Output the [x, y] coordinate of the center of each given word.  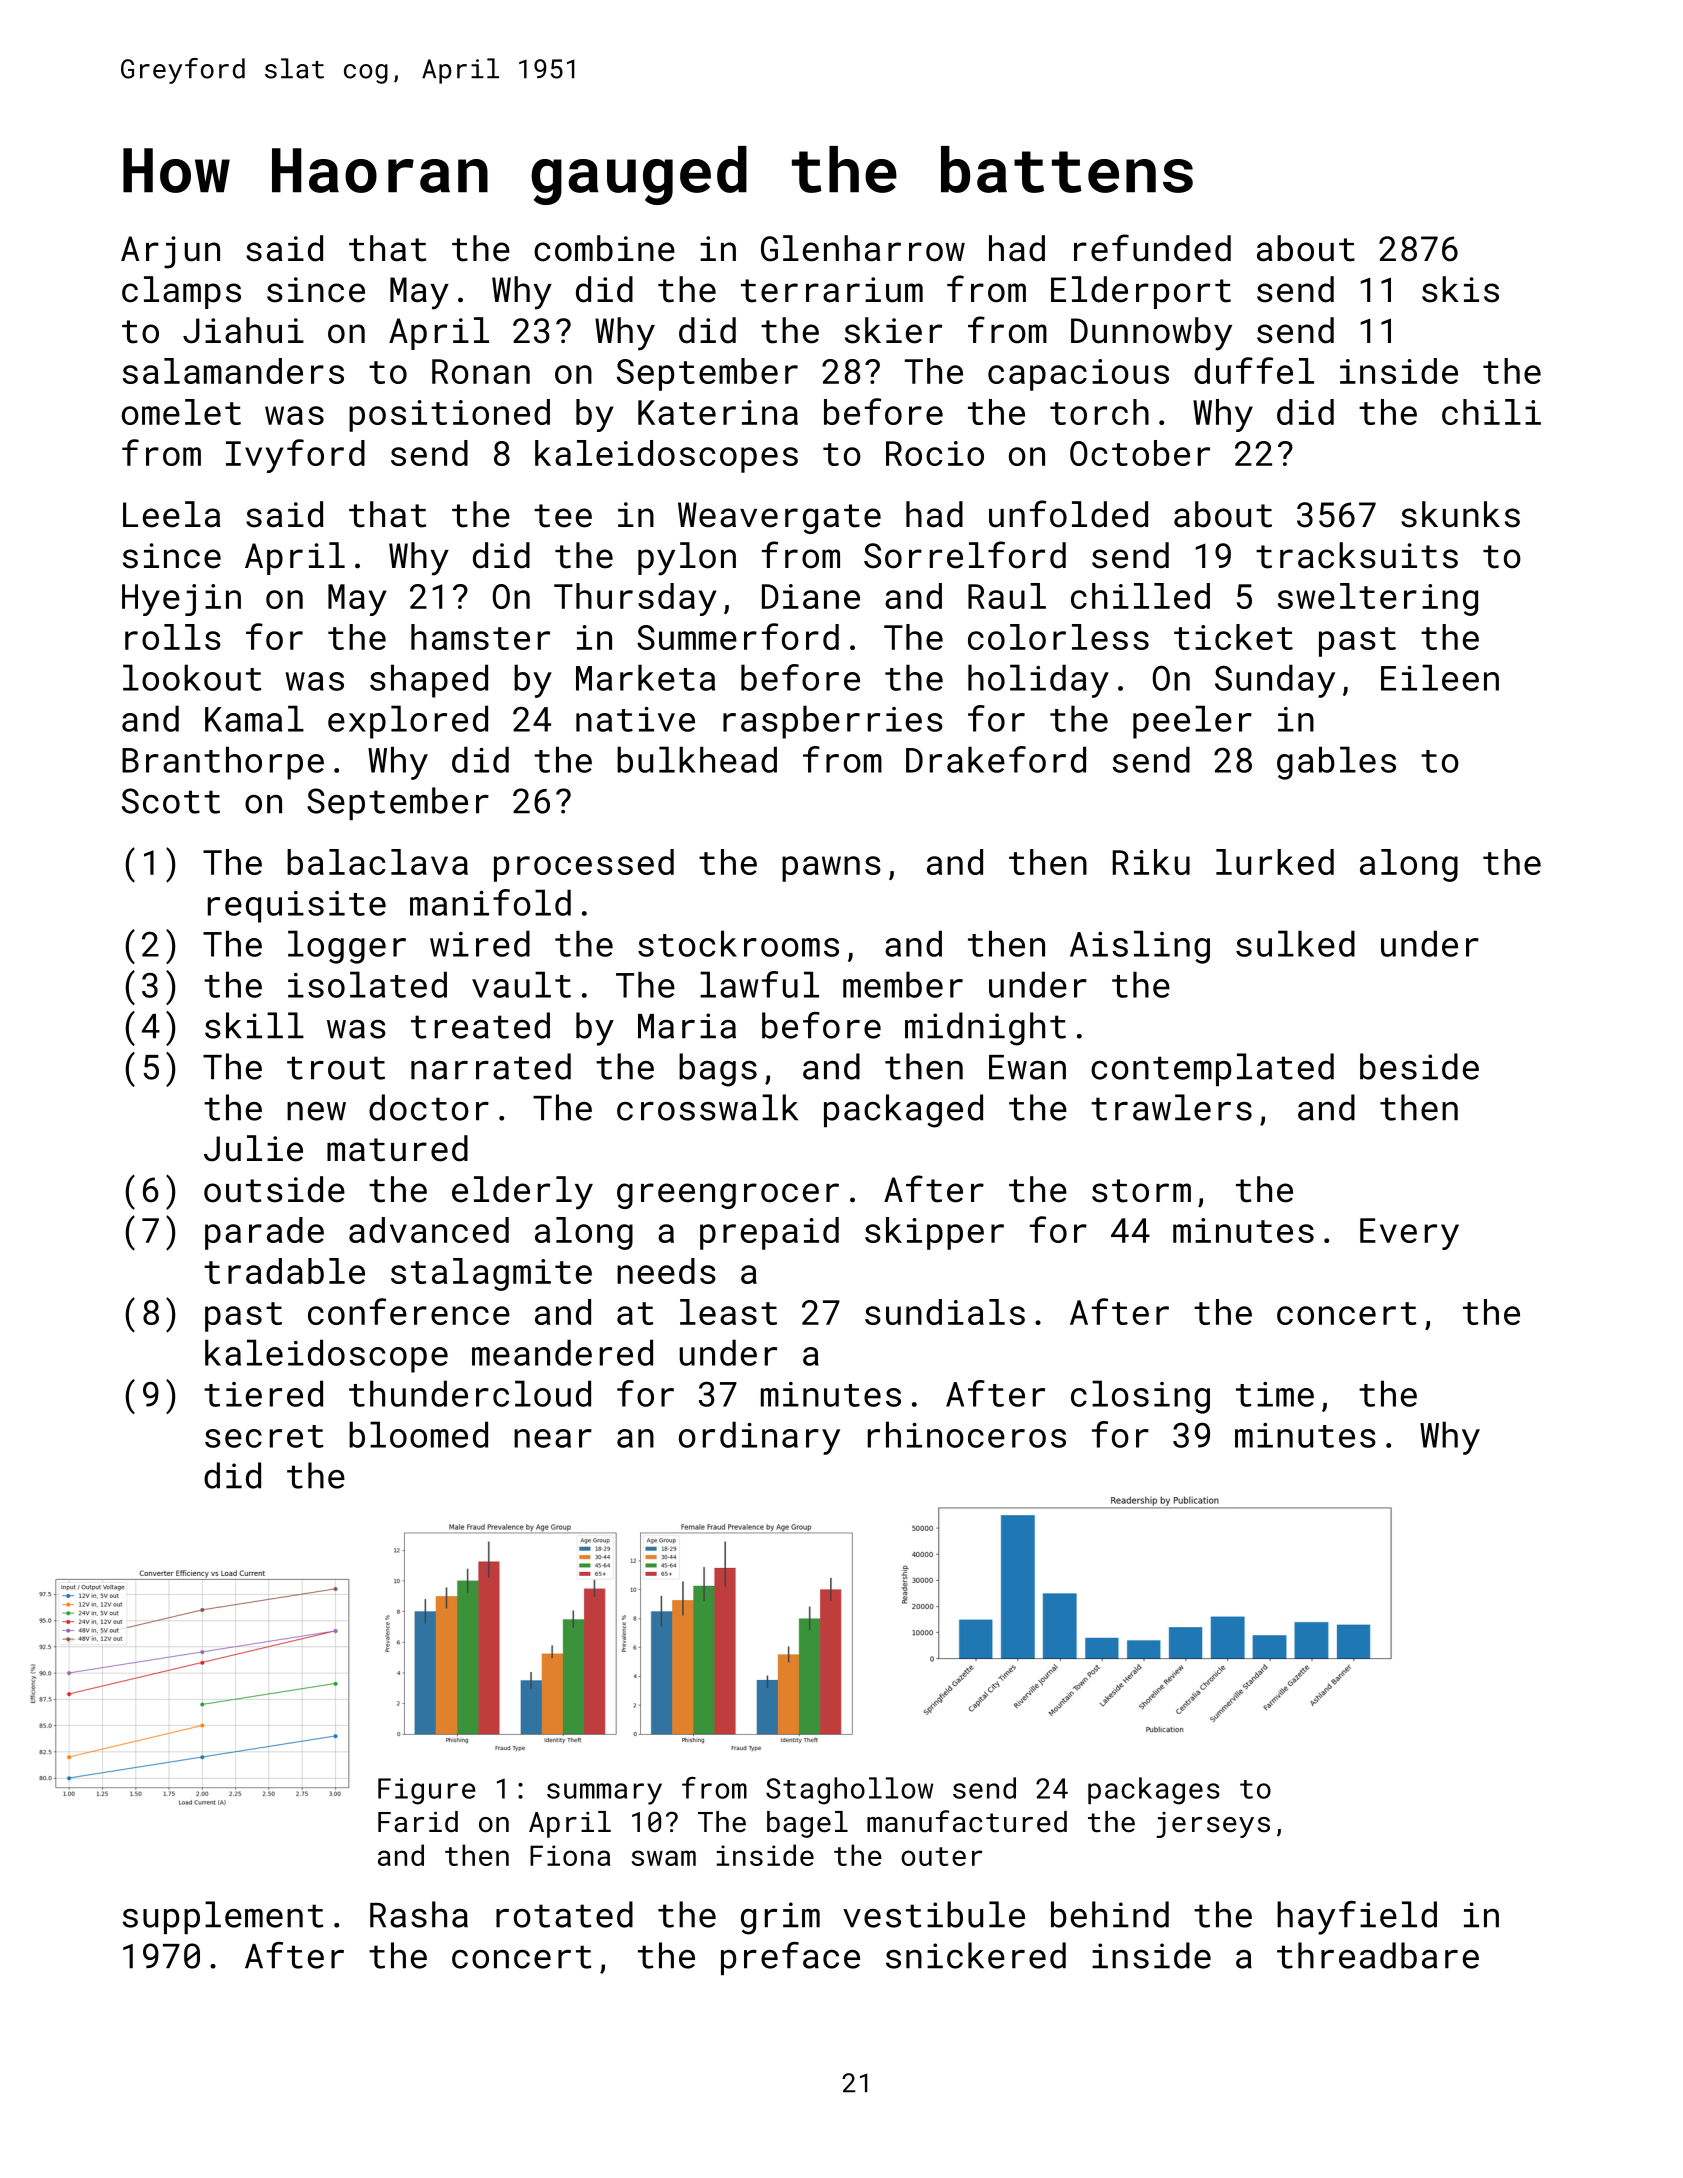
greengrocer [728, 1196]
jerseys [1213, 1825]
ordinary [759, 1438]
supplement [223, 1917]
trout [336, 1068]
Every [1409, 1234]
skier [893, 330]
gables [1336, 763]
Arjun [170, 252]
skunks [1460, 514]
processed [584, 865]
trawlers [1171, 1107]
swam [664, 1858]
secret [264, 1436]
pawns [831, 869]
